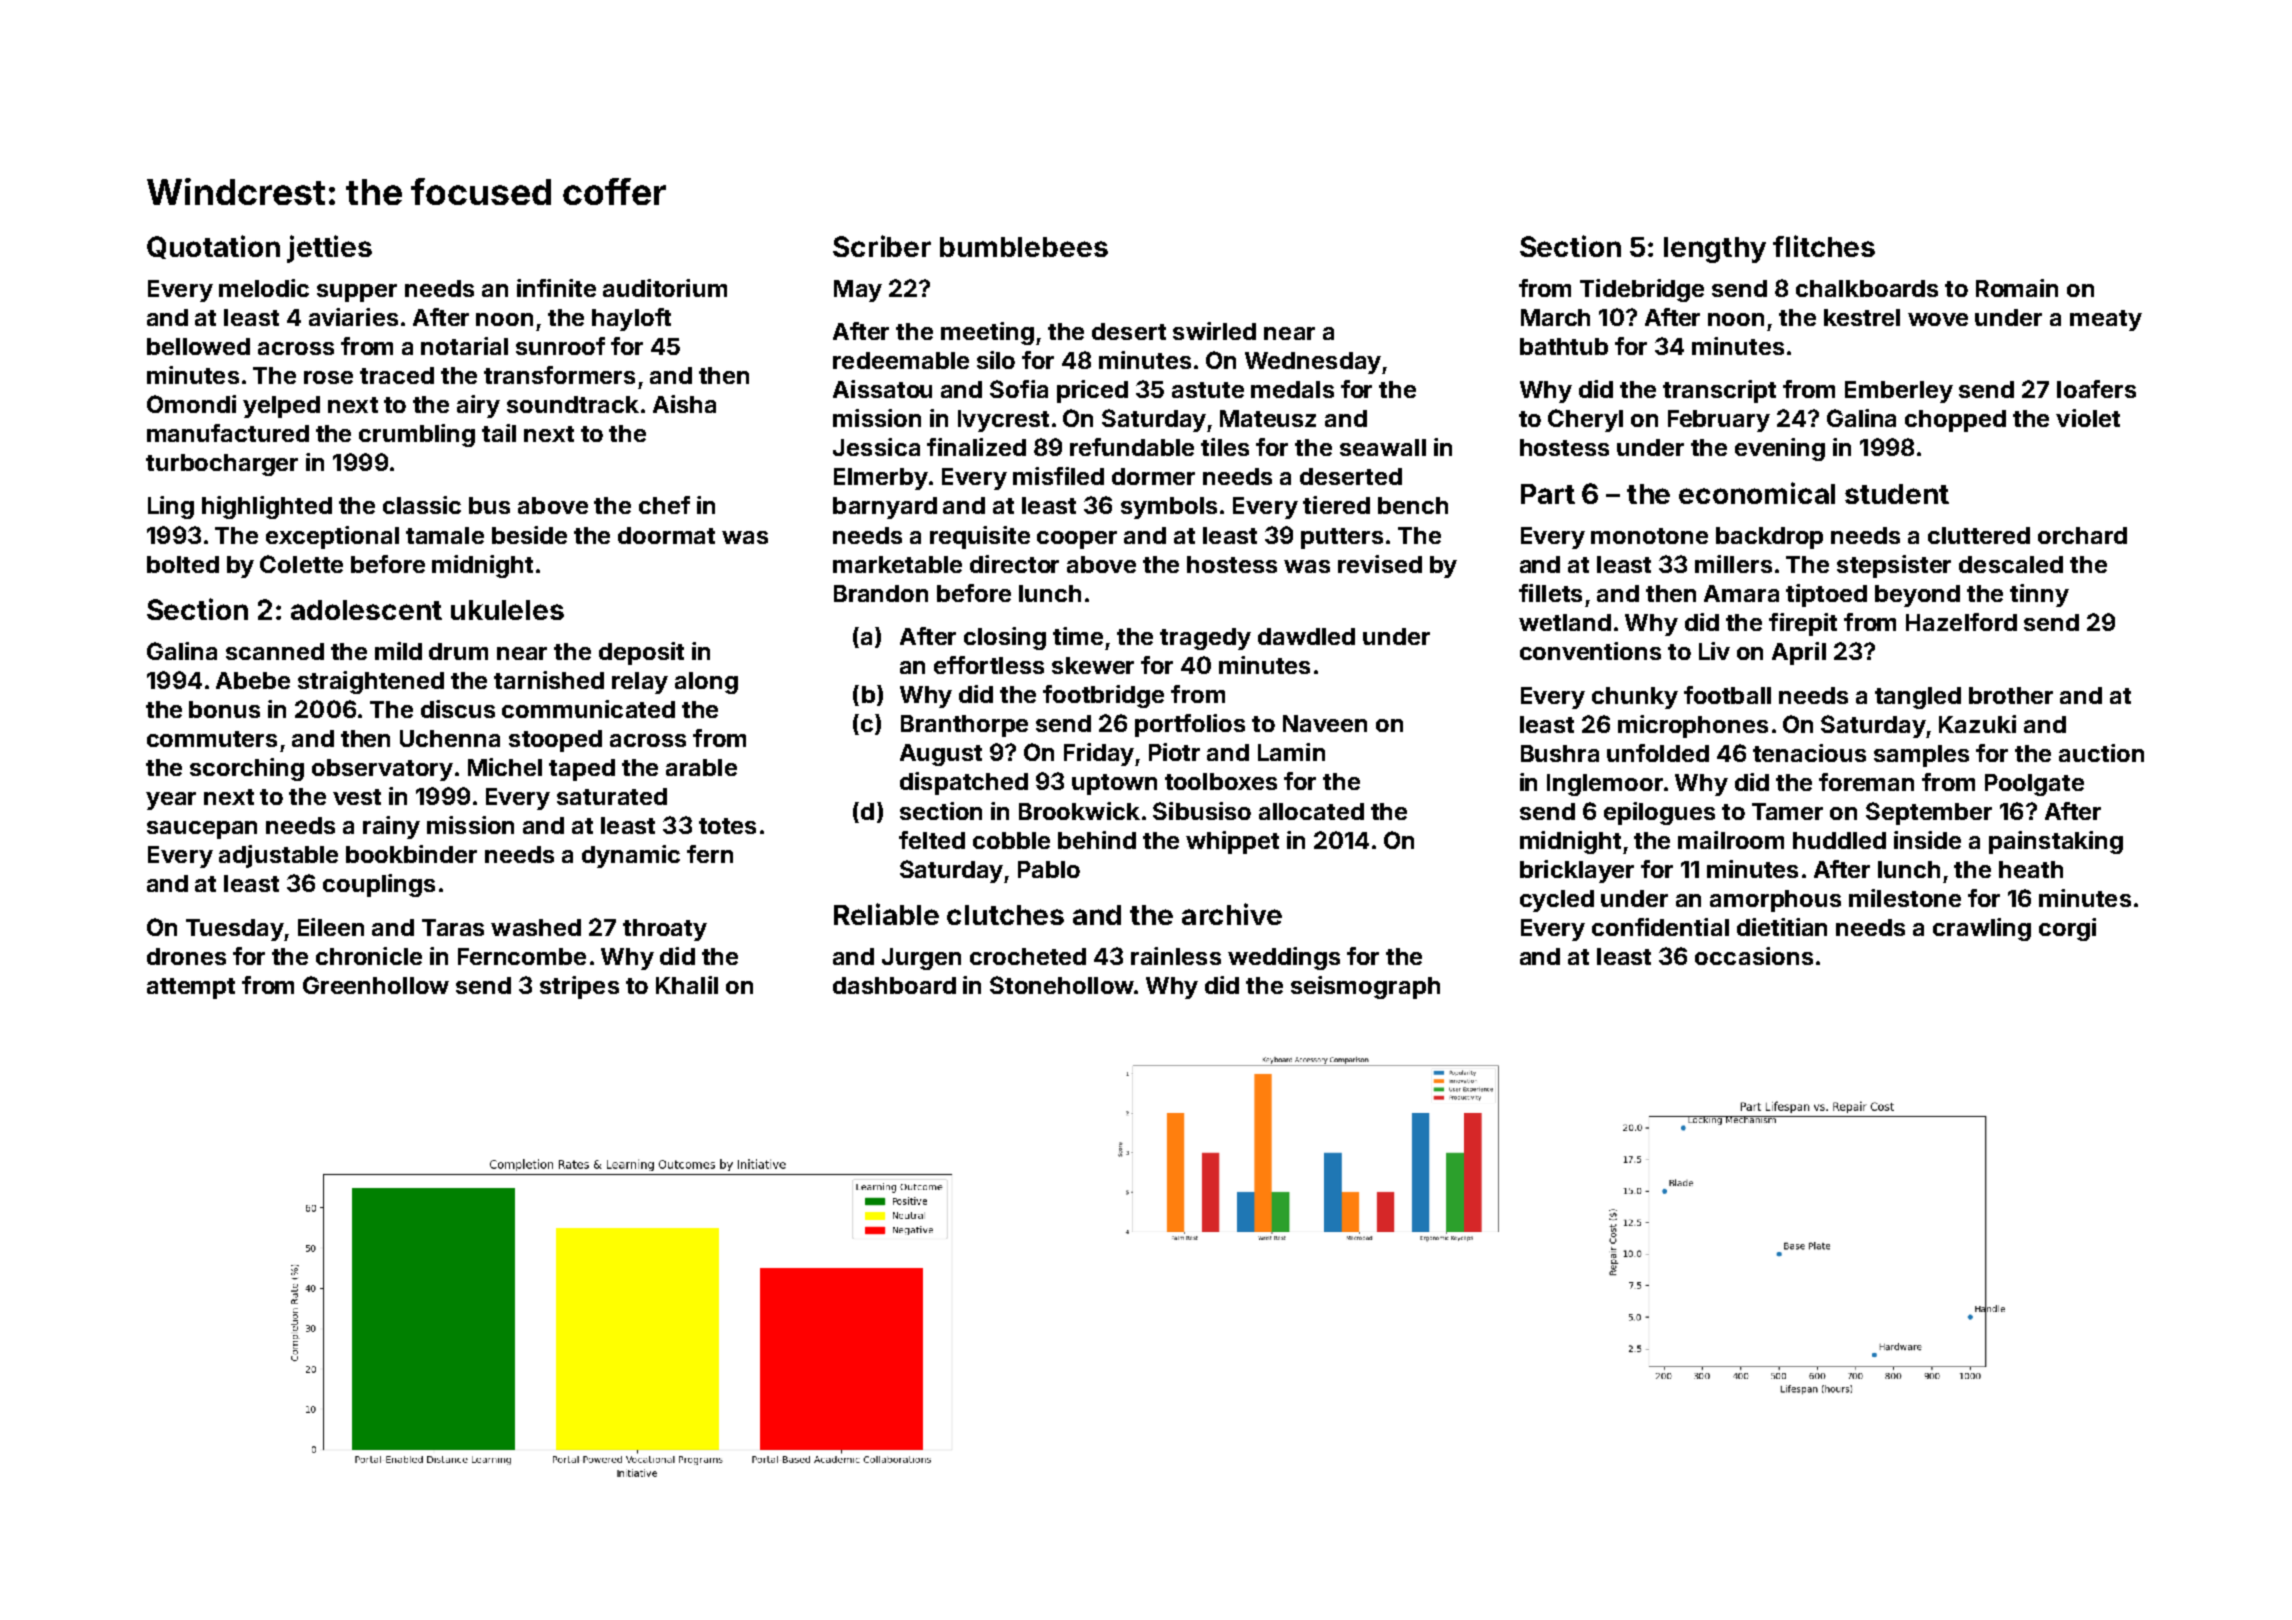 The width and height of the screenshot is (2292, 1620). What do you see at coordinates (1365, 987) in the screenshot?
I see `seismograph` at bounding box center [1365, 987].
